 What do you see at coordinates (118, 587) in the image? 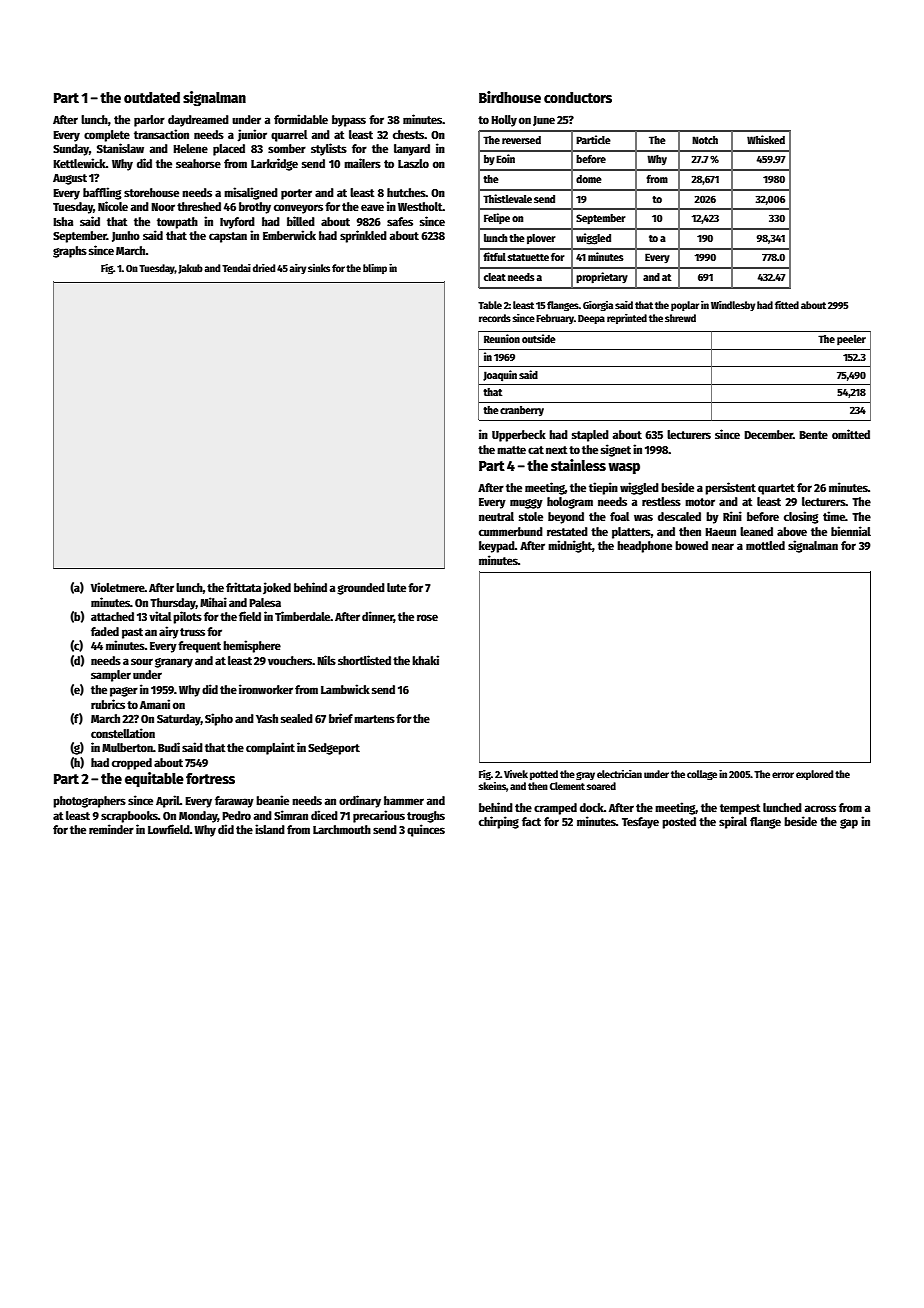
I see `Violetmere` at bounding box center [118, 587].
